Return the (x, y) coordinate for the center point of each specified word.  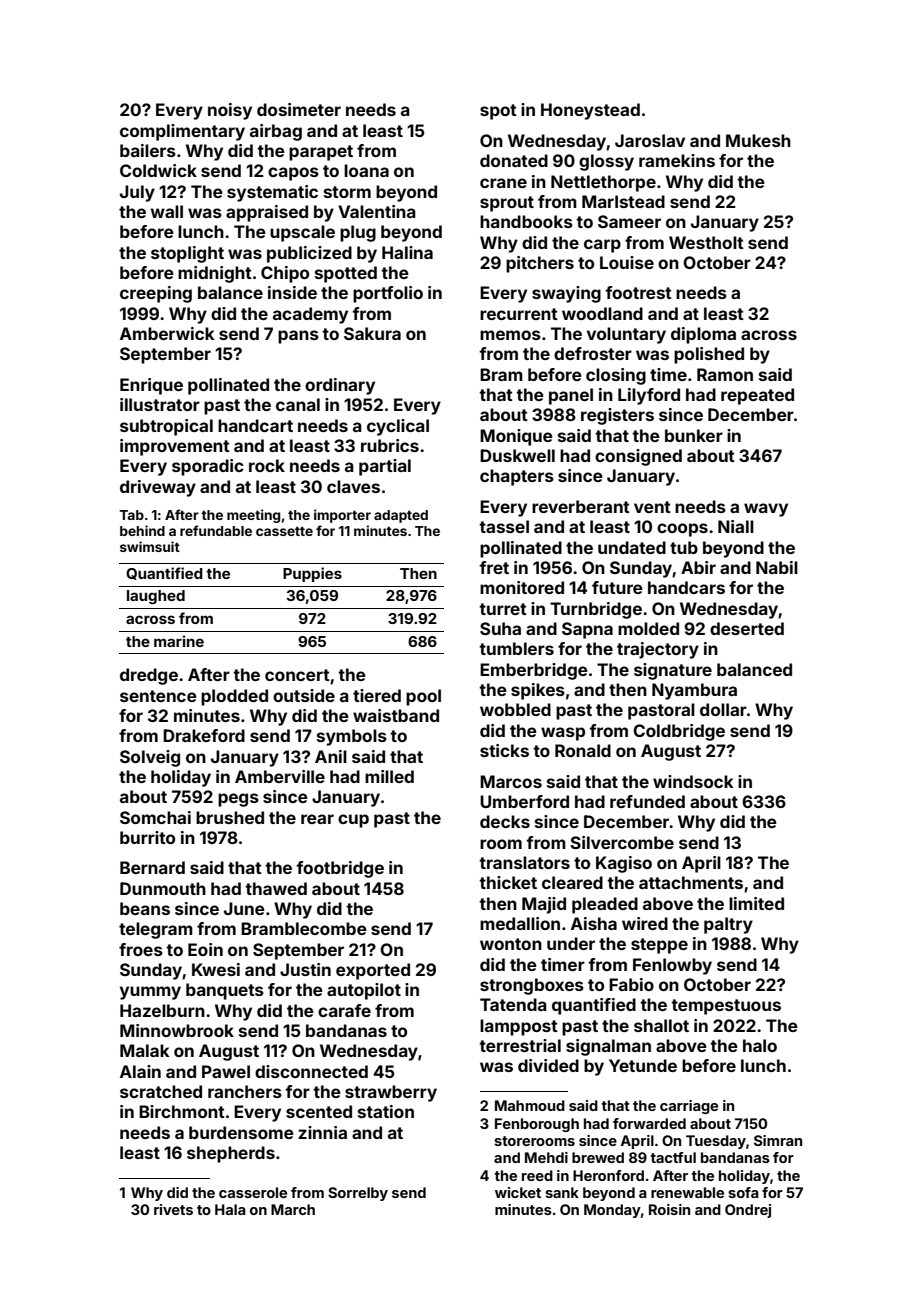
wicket (518, 1192)
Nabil (777, 567)
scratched (161, 1091)
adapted (401, 516)
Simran (778, 1140)
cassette (284, 531)
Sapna (587, 630)
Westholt (706, 242)
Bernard (152, 867)
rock (267, 465)
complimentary (182, 132)
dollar (723, 709)
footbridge (340, 869)
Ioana (366, 170)
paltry (728, 925)
